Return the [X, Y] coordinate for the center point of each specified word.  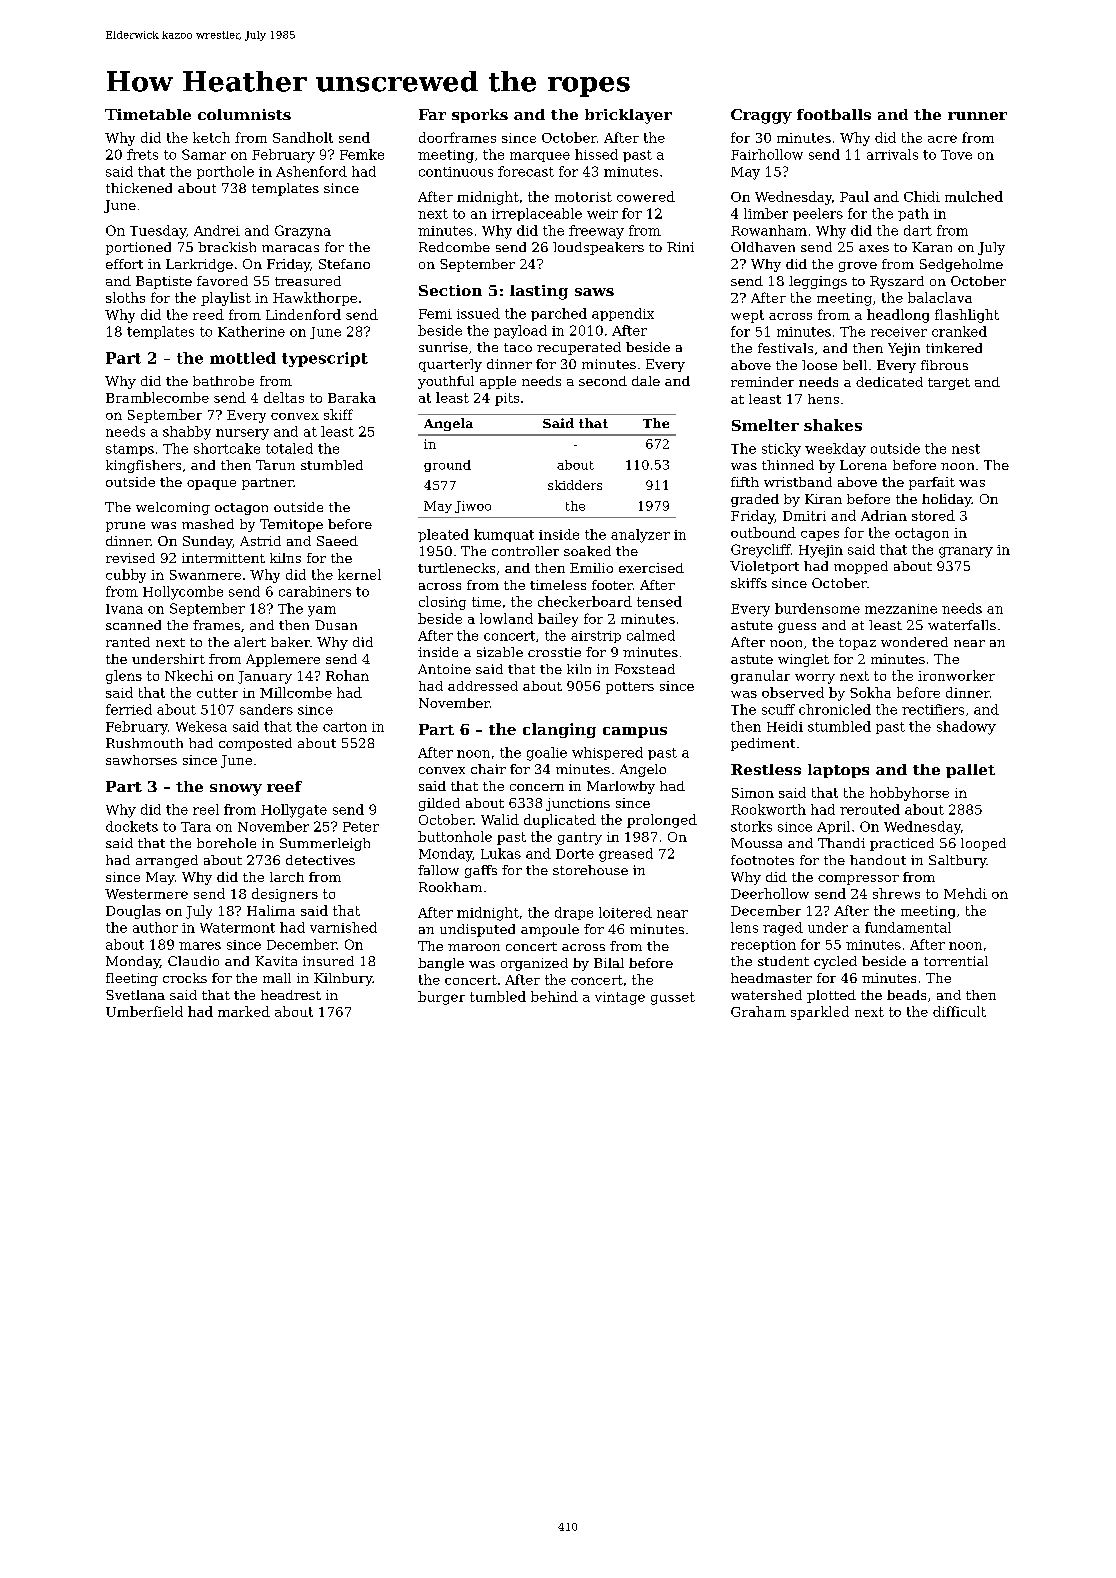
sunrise [443, 347]
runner [977, 116]
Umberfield [144, 1011]
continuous [456, 172]
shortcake [227, 448]
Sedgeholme [961, 265]
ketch [211, 137]
